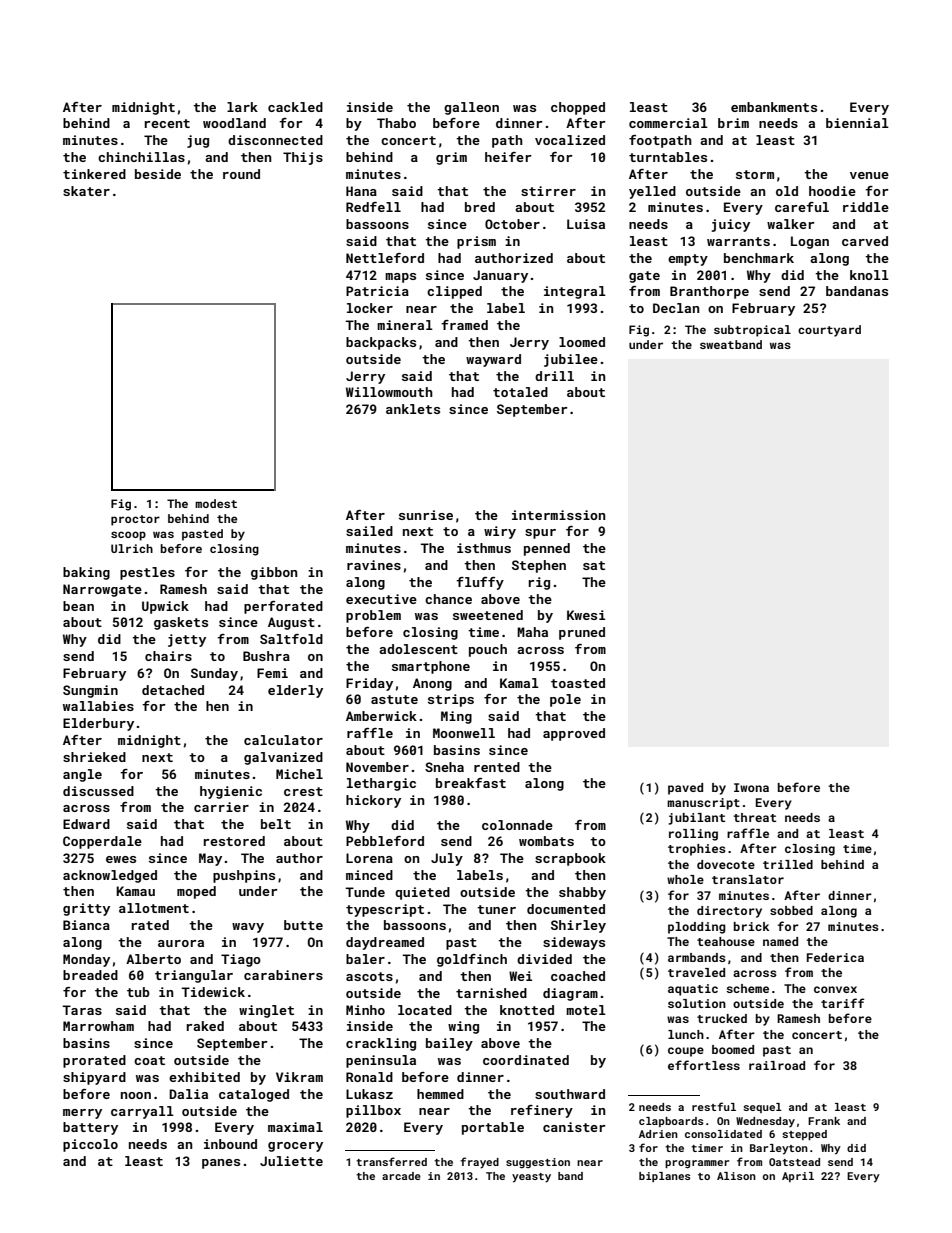 This screenshot has width=952, height=1233. I want to click on chance, so click(448, 599).
